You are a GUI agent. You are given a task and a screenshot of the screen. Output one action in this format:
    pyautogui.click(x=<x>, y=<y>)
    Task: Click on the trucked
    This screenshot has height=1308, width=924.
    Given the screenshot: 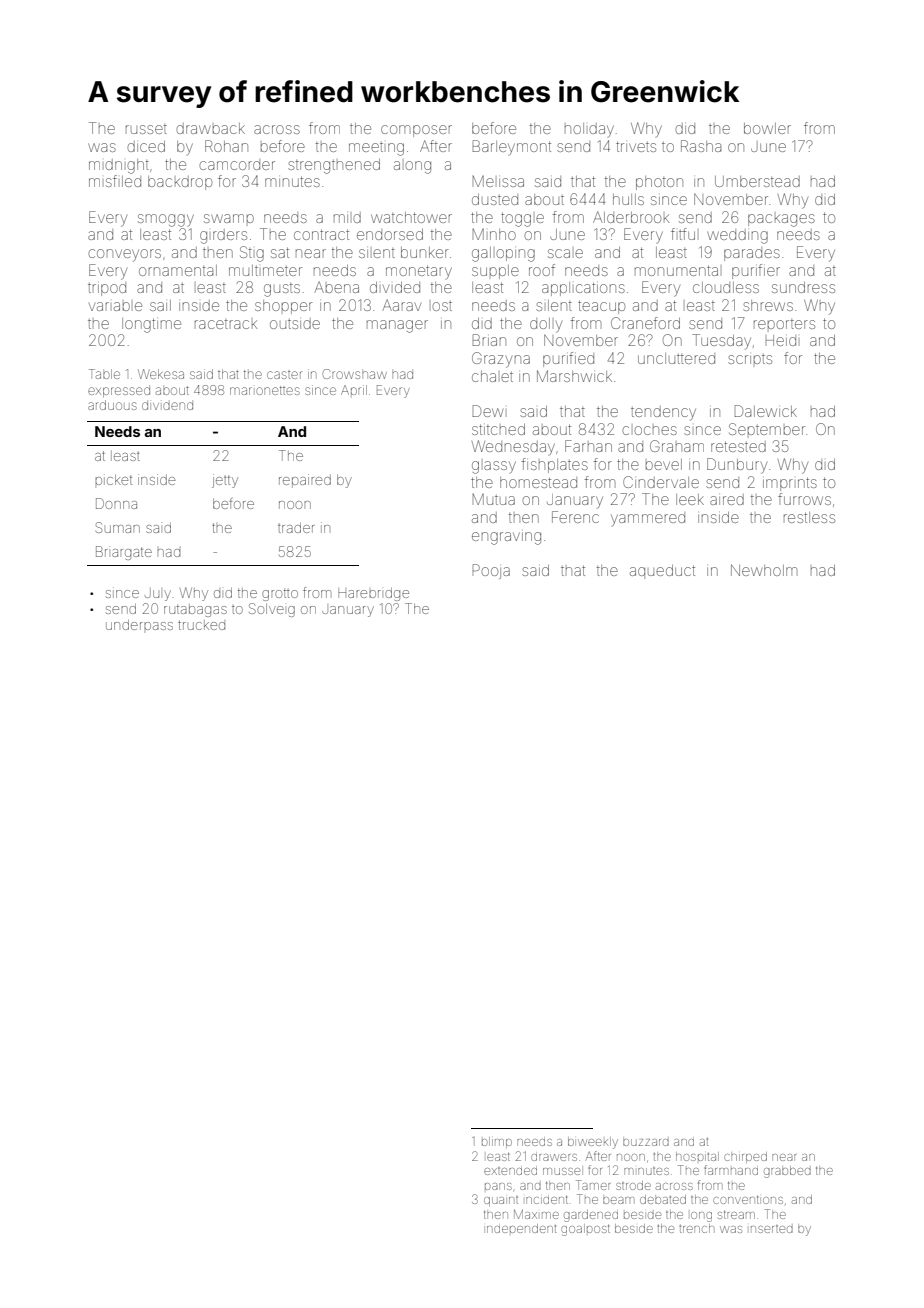 What is the action you would take?
    pyautogui.click(x=201, y=625)
